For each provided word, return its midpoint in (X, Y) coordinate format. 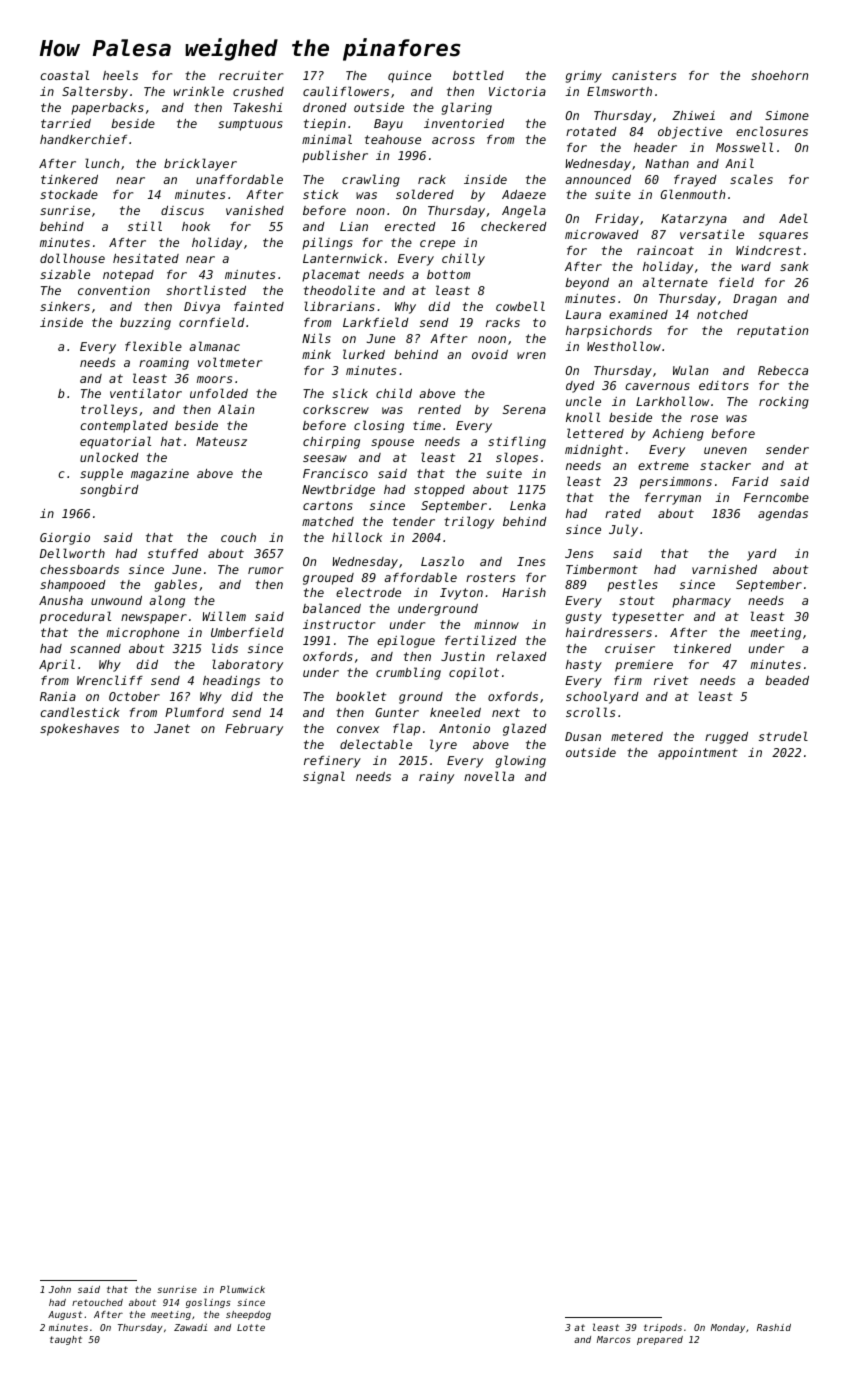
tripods (663, 1328)
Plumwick (242, 1289)
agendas (783, 515)
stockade (69, 194)
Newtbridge (338, 491)
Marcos (614, 1339)
